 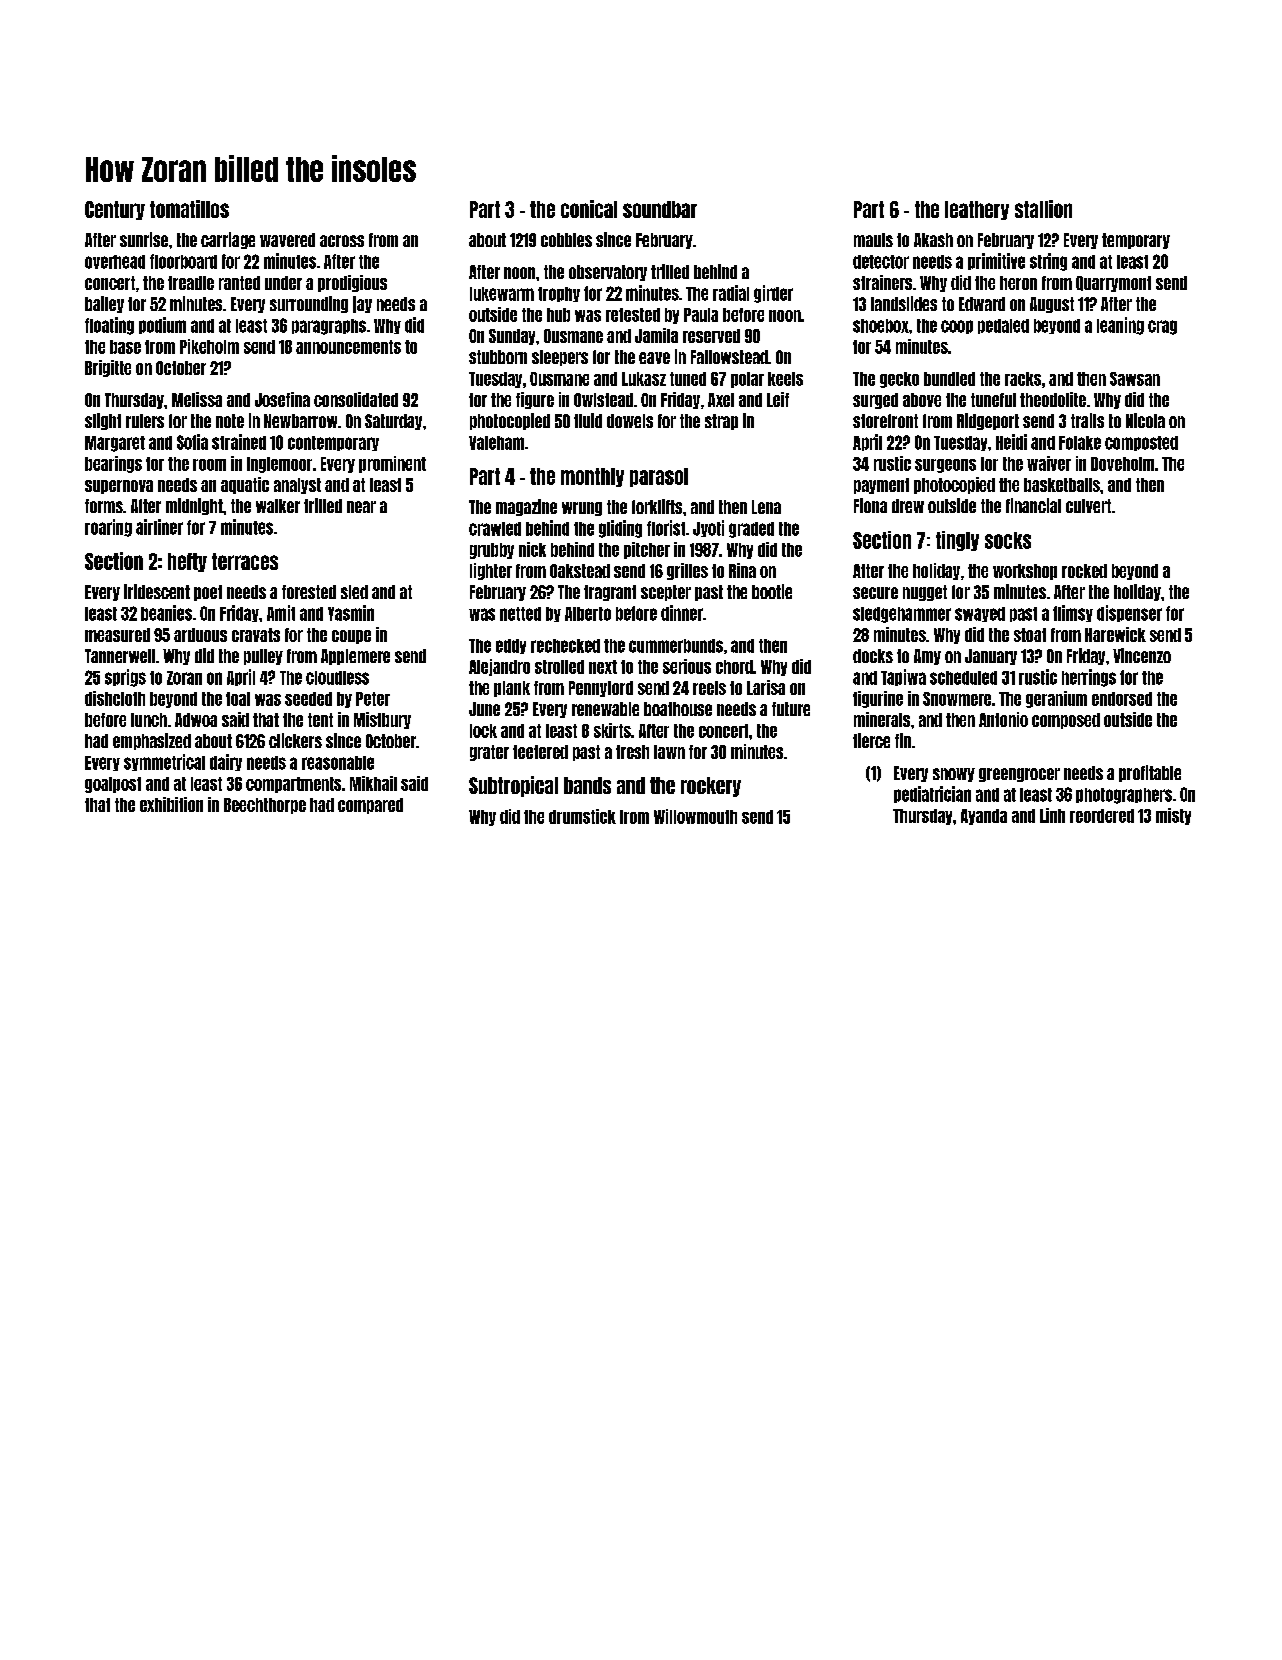 What do you see at coordinates (512, 689) in the document?
I see `plank` at bounding box center [512, 689].
